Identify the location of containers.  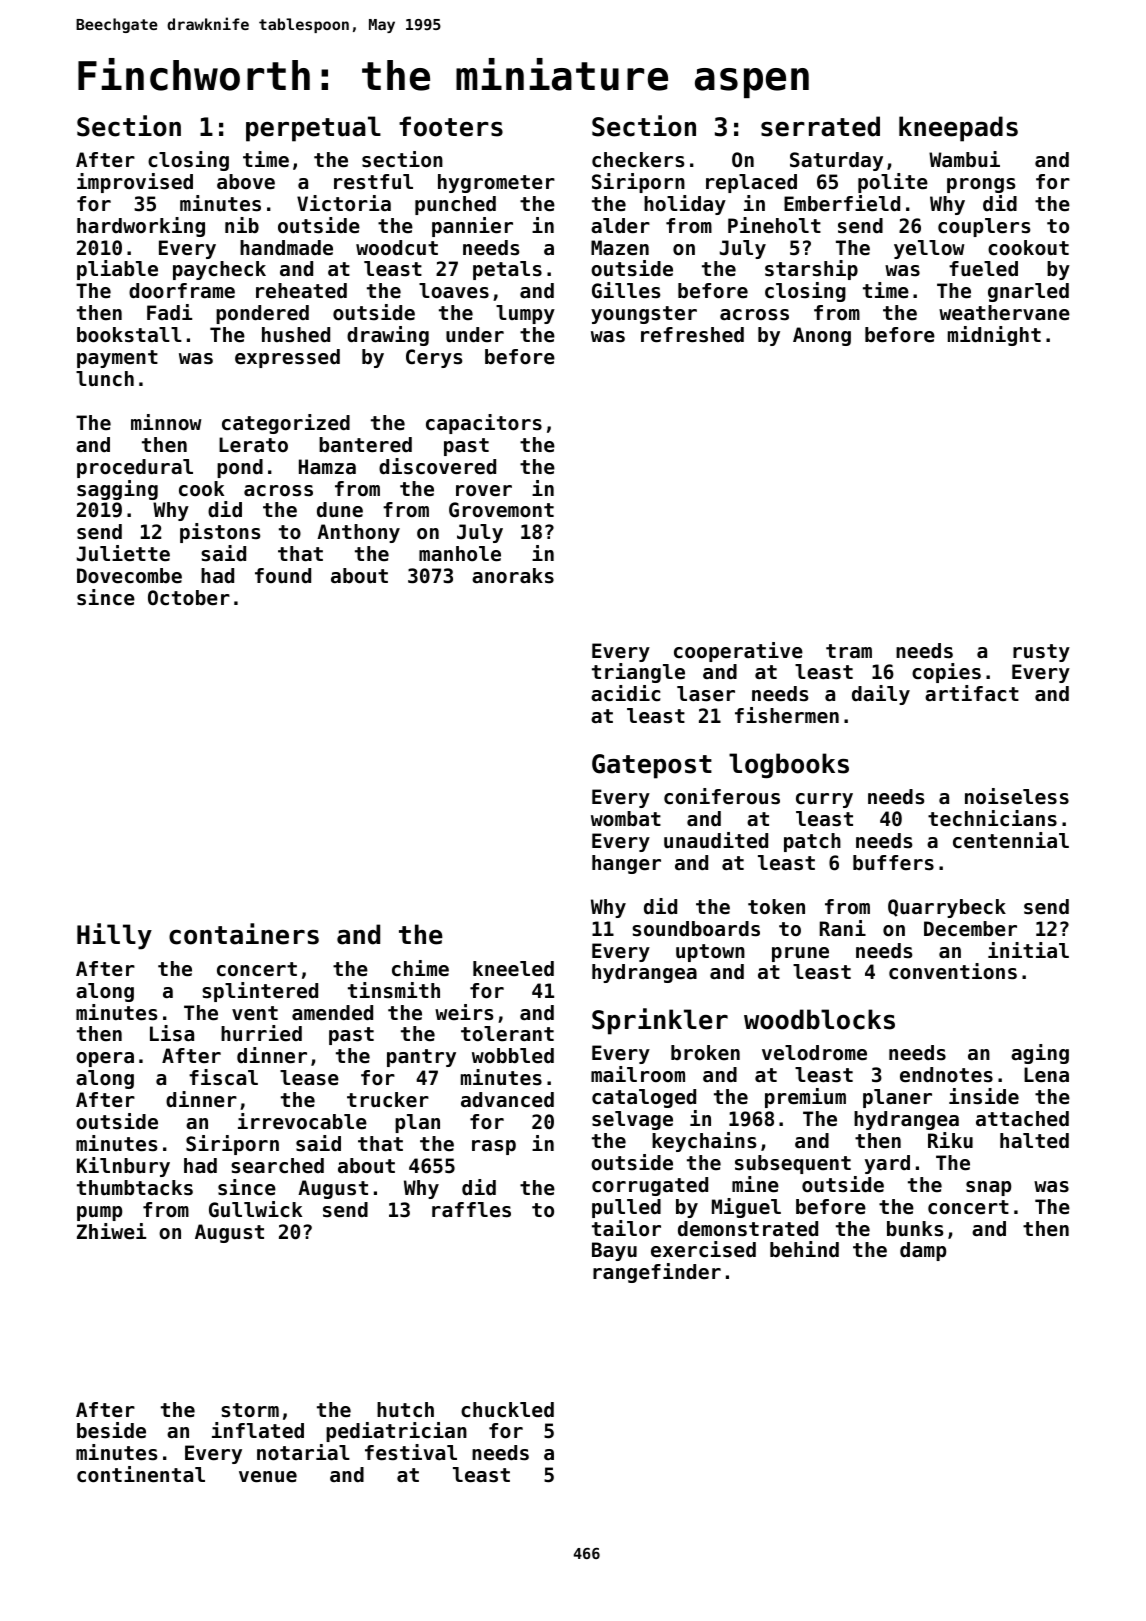
(244, 934).
